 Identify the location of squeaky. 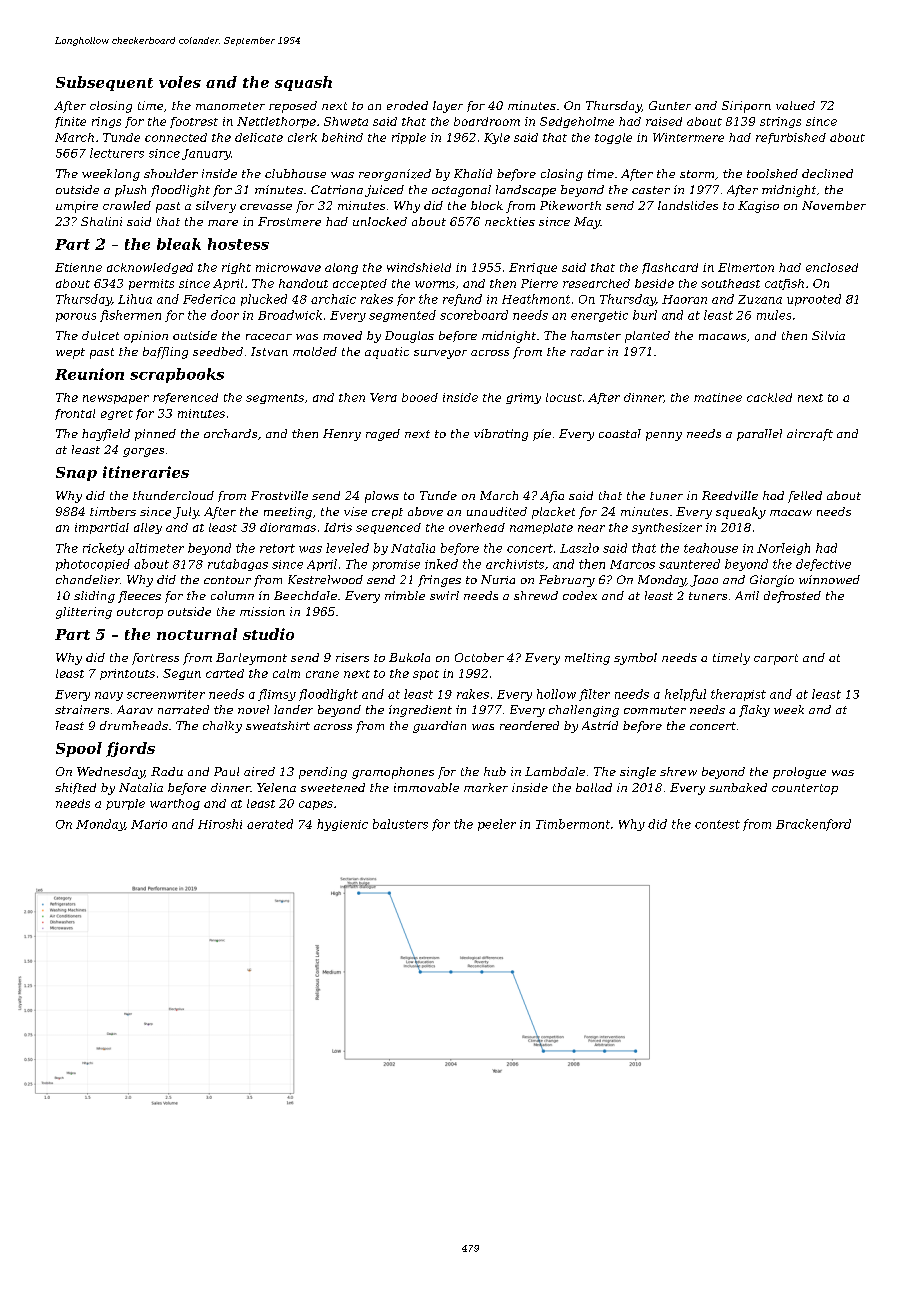
(741, 513).
